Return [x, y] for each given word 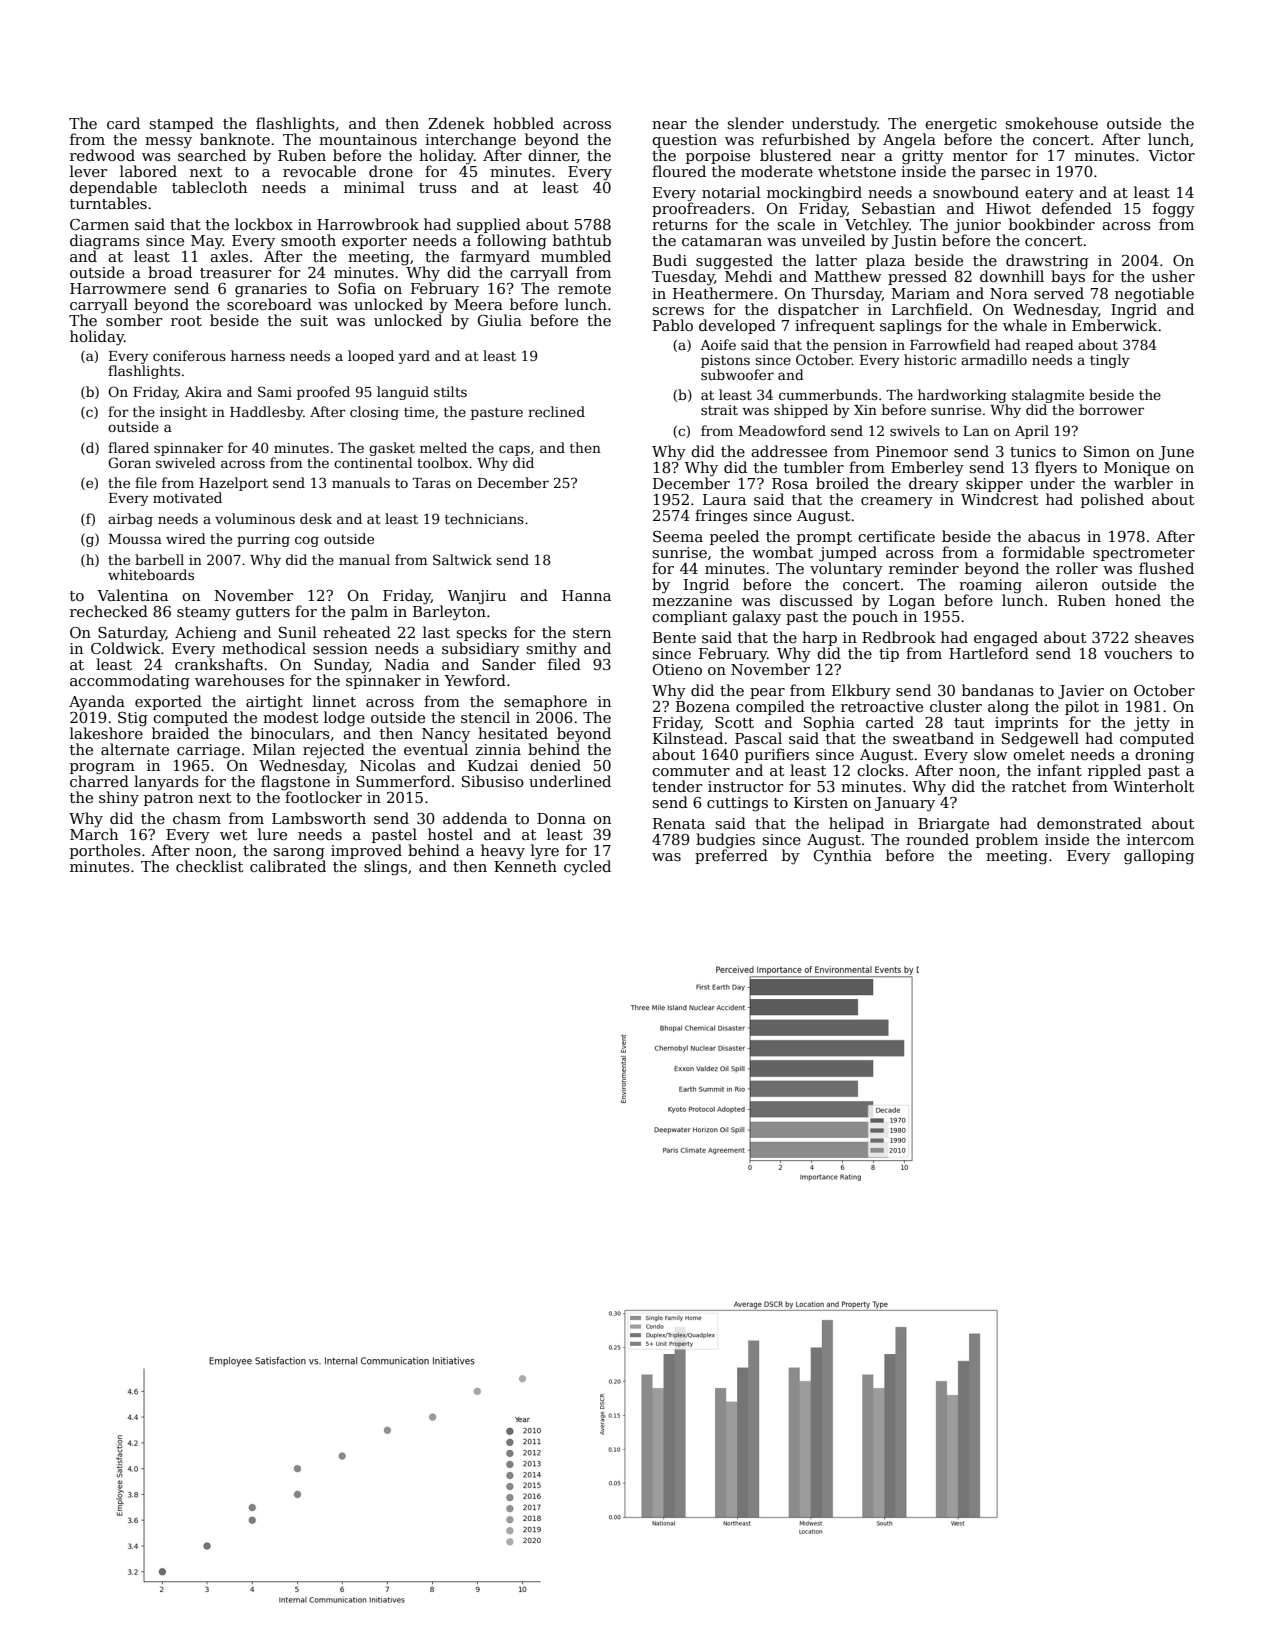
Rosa [790, 483]
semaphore [545, 702]
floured [679, 171]
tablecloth [209, 187]
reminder [924, 568]
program [102, 769]
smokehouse [1052, 123]
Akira [203, 391]
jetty [1152, 724]
